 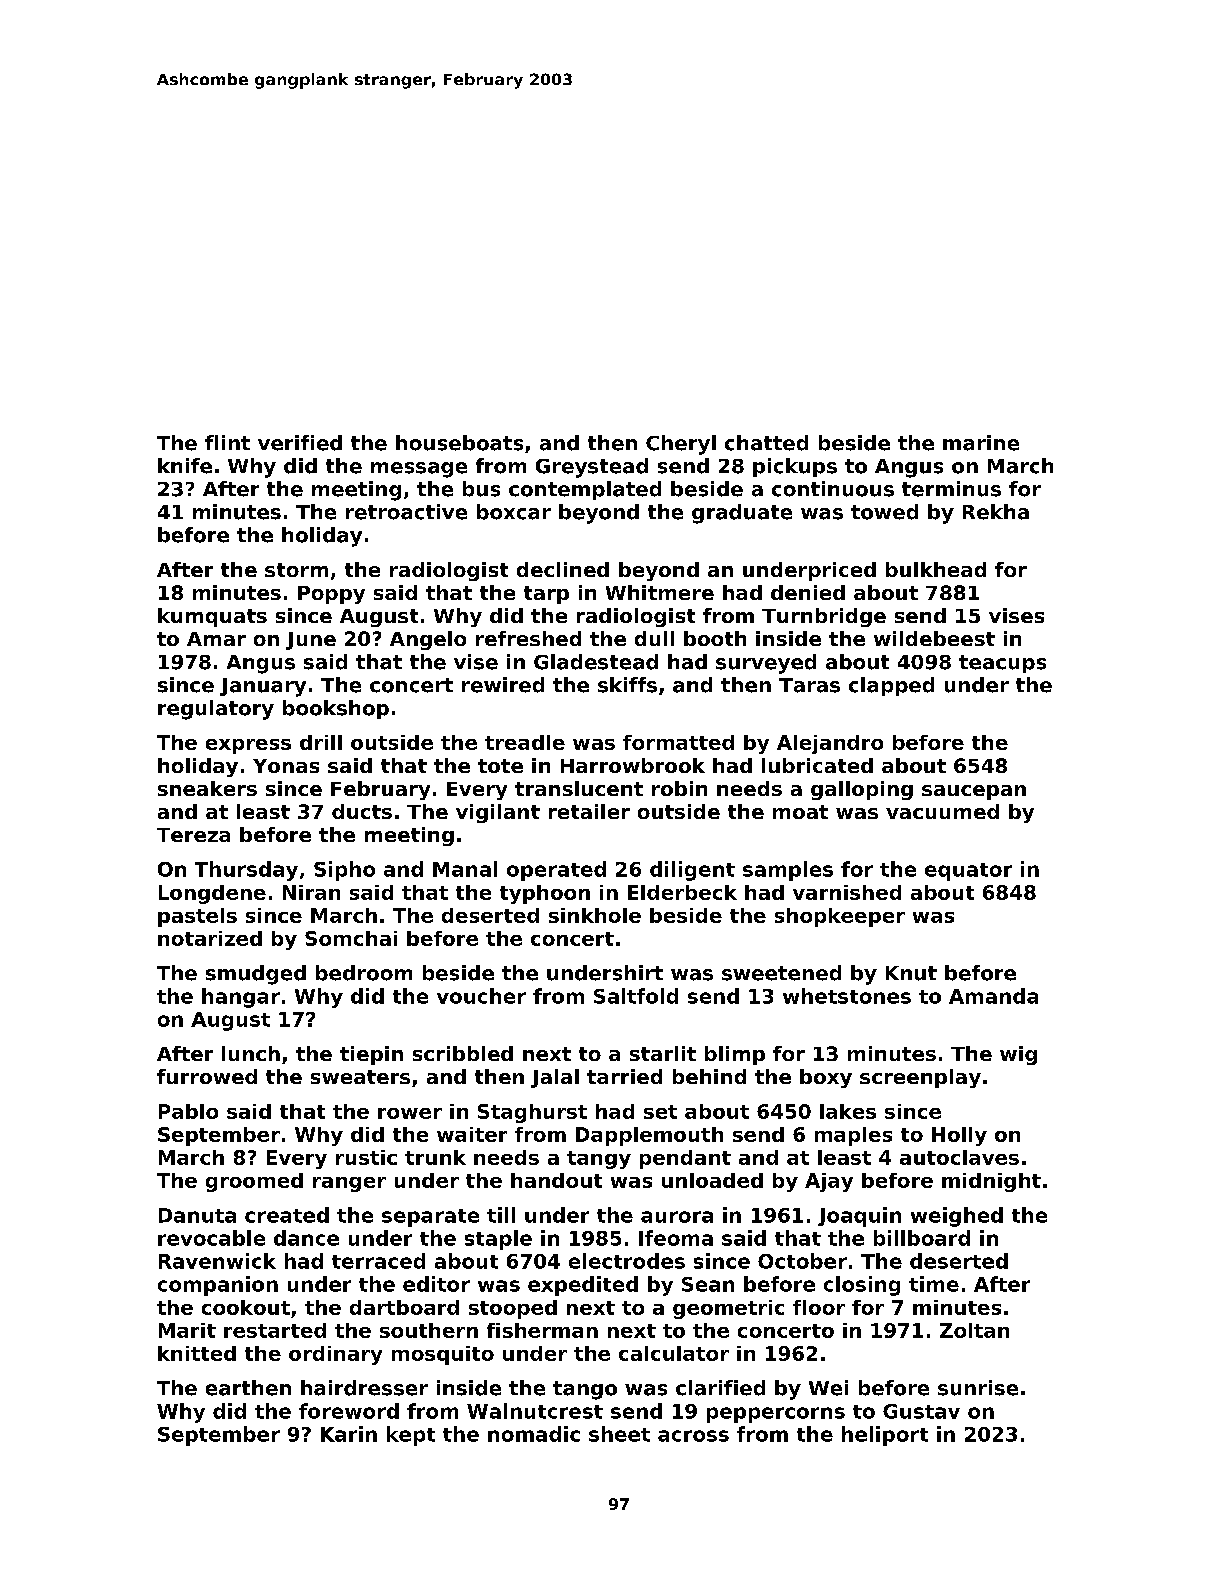 What do you see at coordinates (212, 617) in the screenshot?
I see `kumquats` at bounding box center [212, 617].
